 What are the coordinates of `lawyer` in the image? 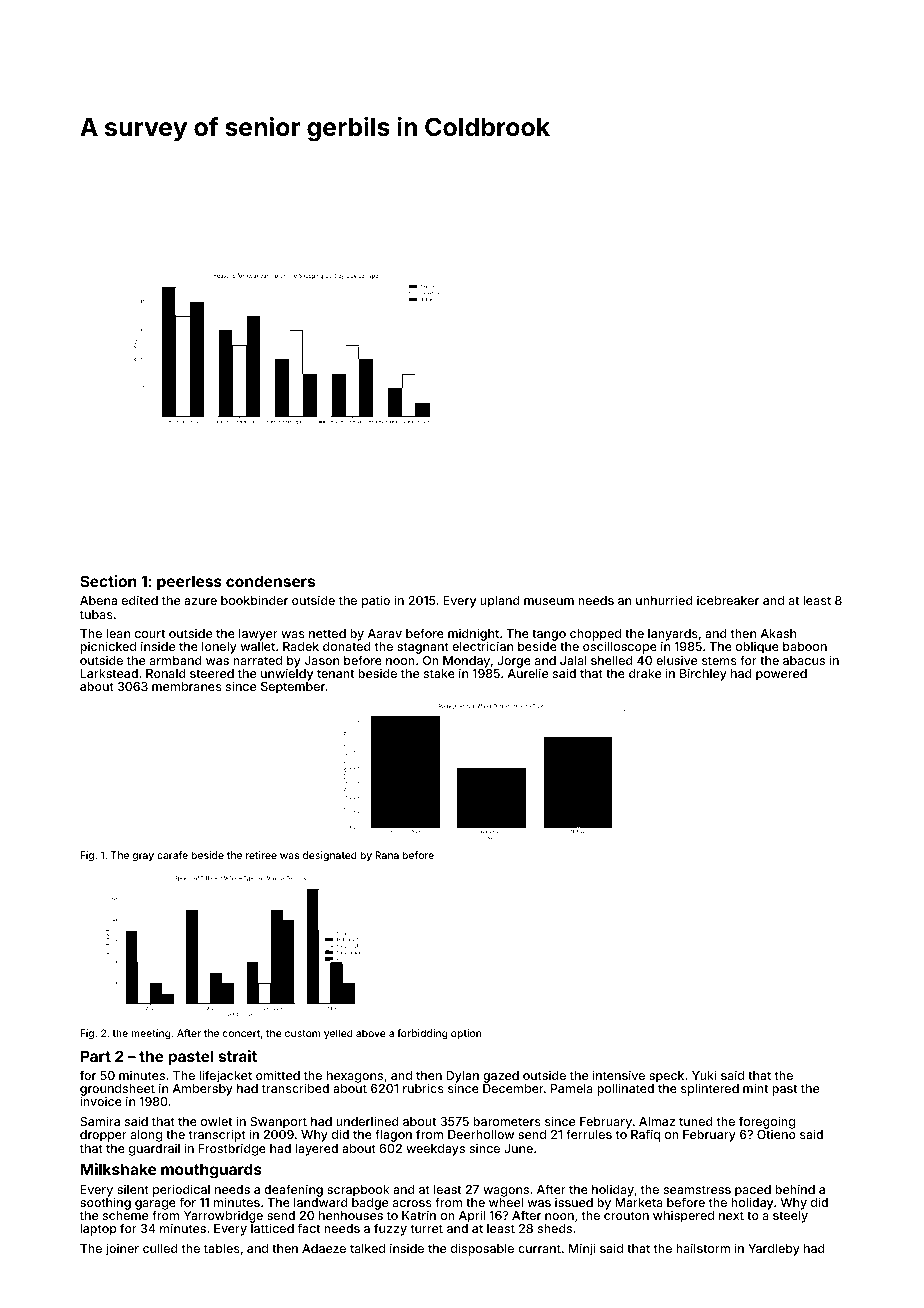 It's located at (258, 635).
